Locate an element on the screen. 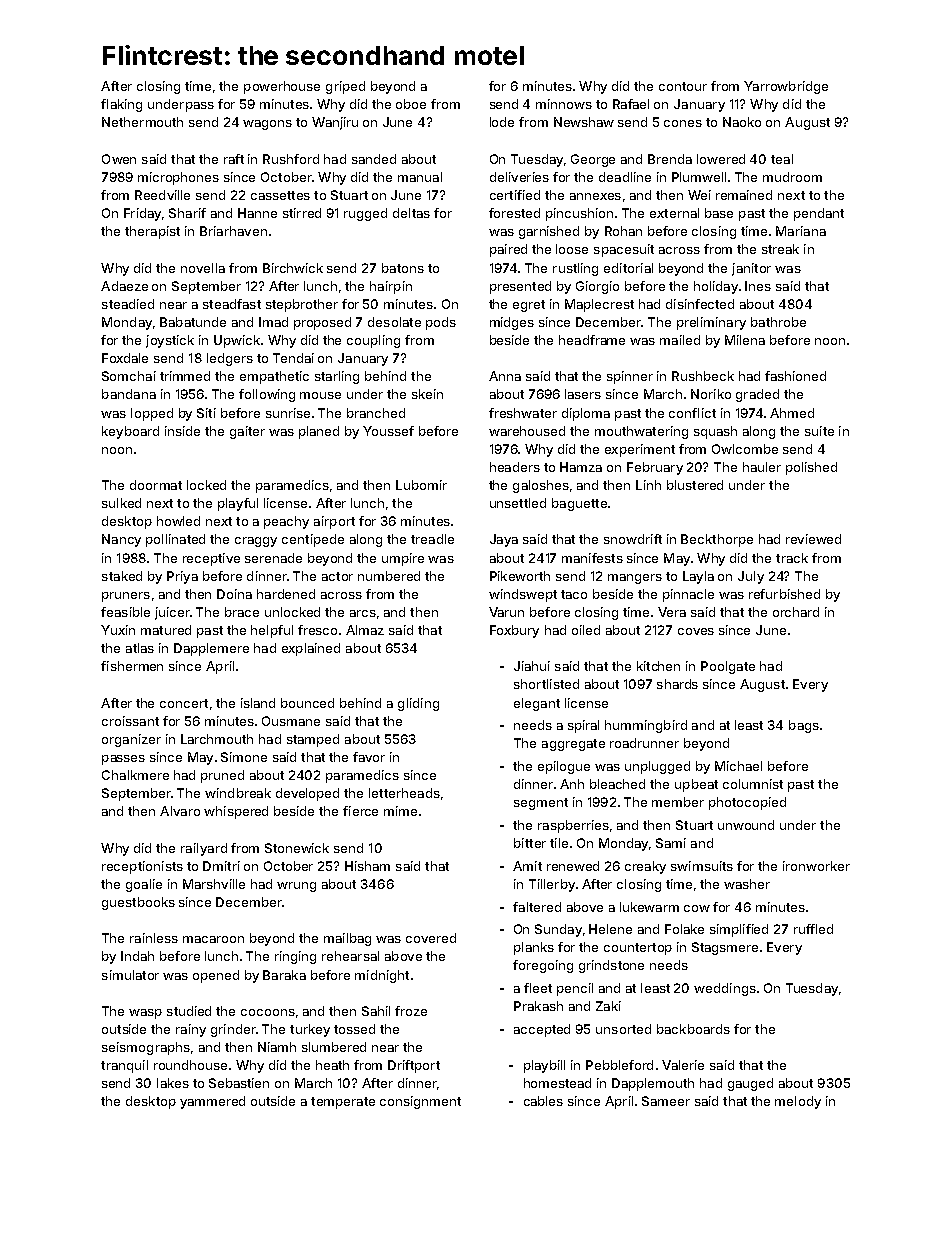 This screenshot has width=952, height=1233. photocopied is located at coordinates (747, 803).
